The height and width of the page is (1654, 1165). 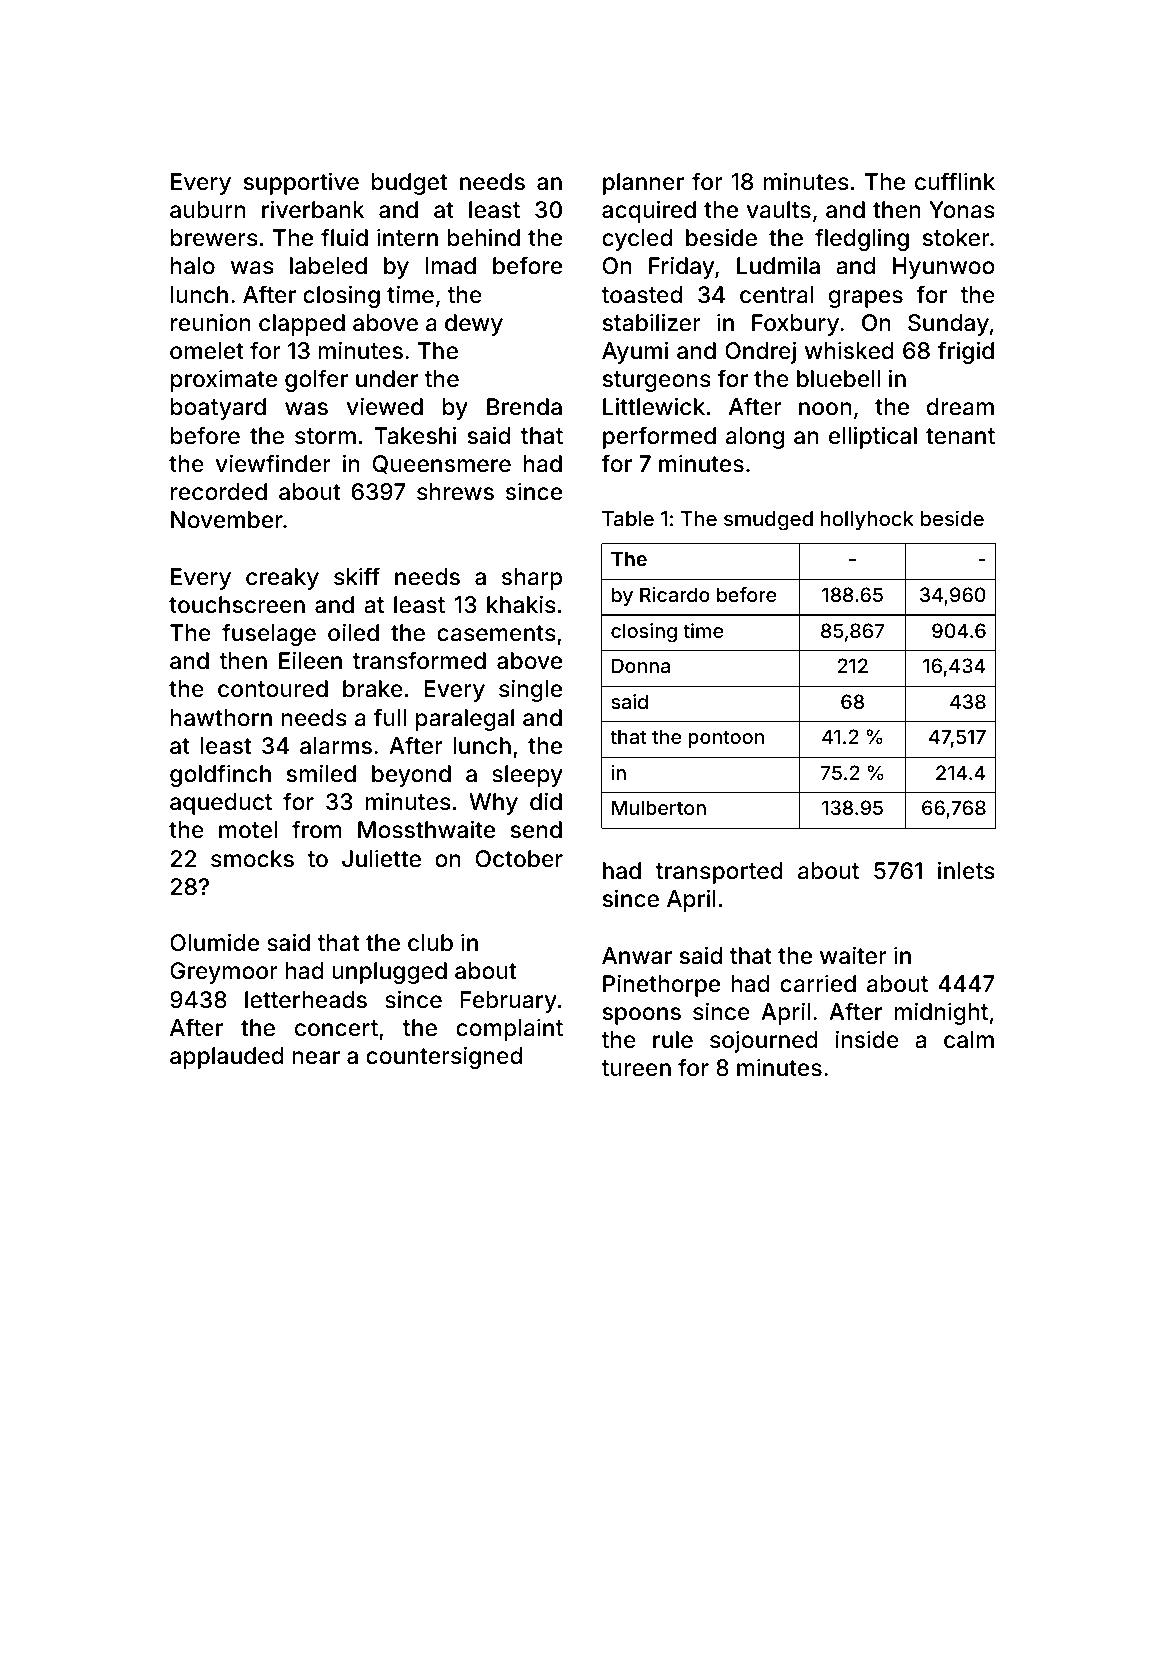 What do you see at coordinates (726, 739) in the page?
I see `pontoon` at bounding box center [726, 739].
